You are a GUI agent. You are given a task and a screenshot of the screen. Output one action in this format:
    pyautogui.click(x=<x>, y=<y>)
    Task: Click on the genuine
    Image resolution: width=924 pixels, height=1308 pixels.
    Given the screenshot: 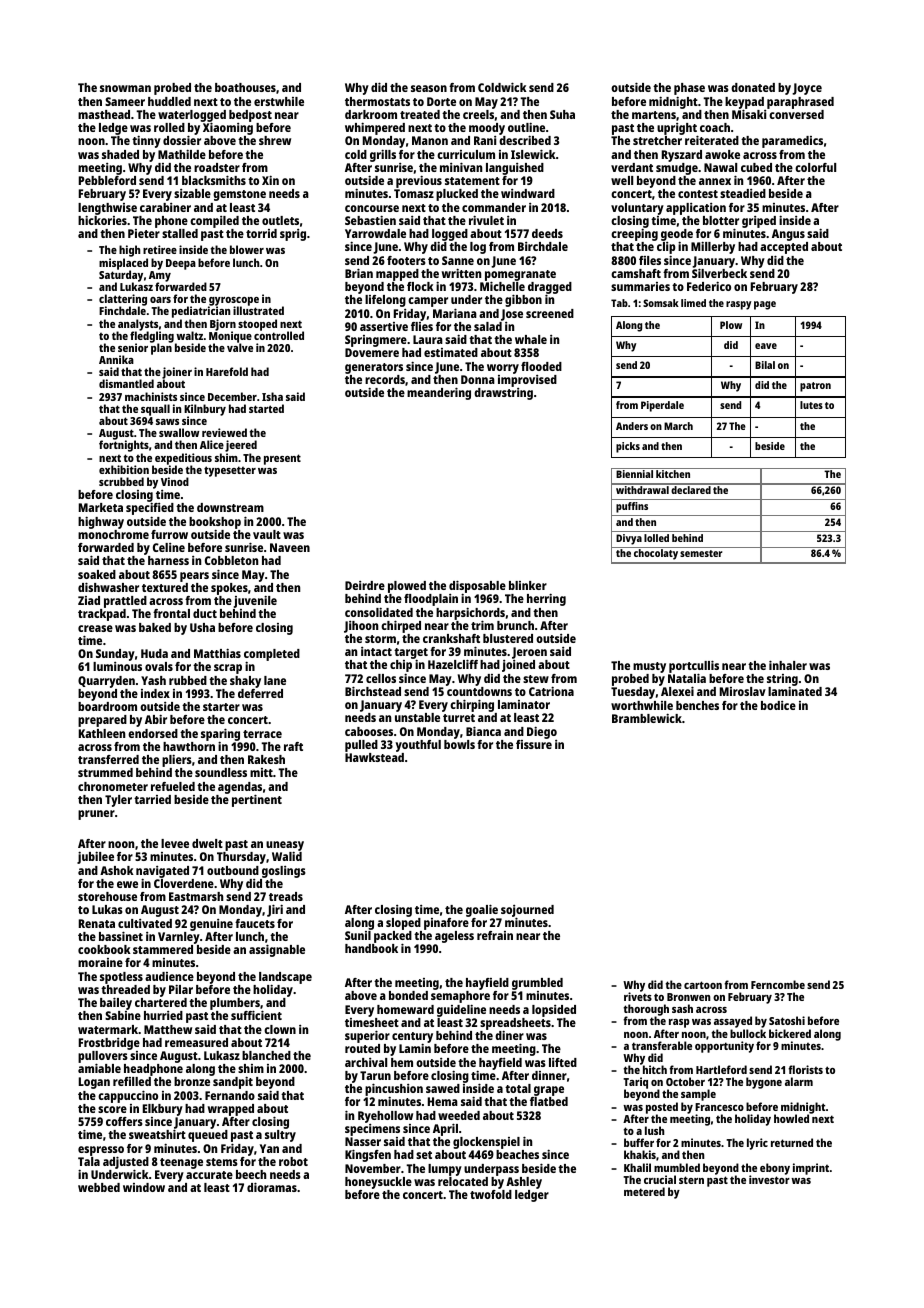 What is the action you would take?
    pyautogui.click(x=211, y=925)
